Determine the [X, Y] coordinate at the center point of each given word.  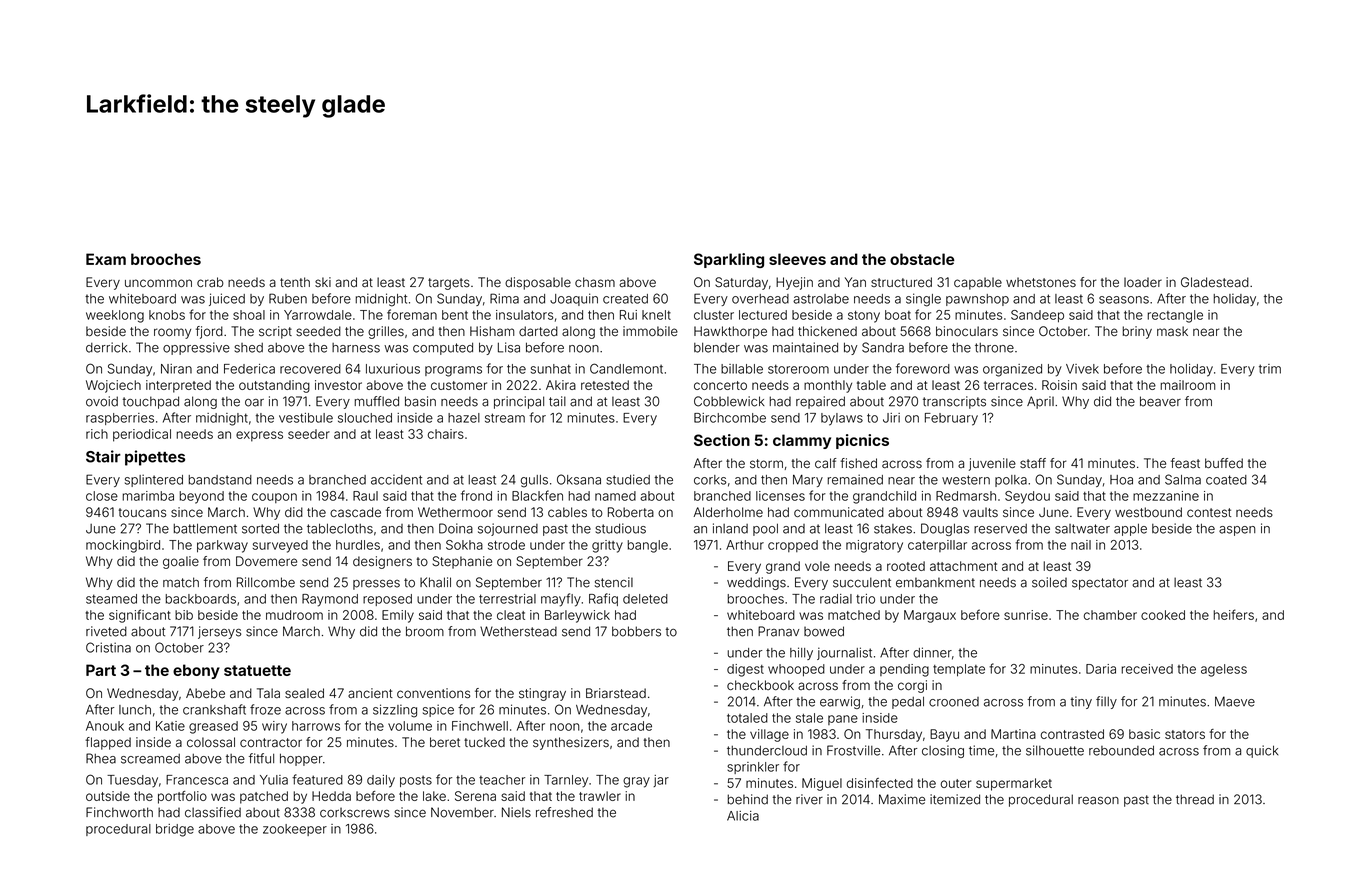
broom [425, 631]
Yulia [274, 780]
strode [506, 545]
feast [1185, 463]
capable [978, 283]
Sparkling [729, 260]
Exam [106, 259]
